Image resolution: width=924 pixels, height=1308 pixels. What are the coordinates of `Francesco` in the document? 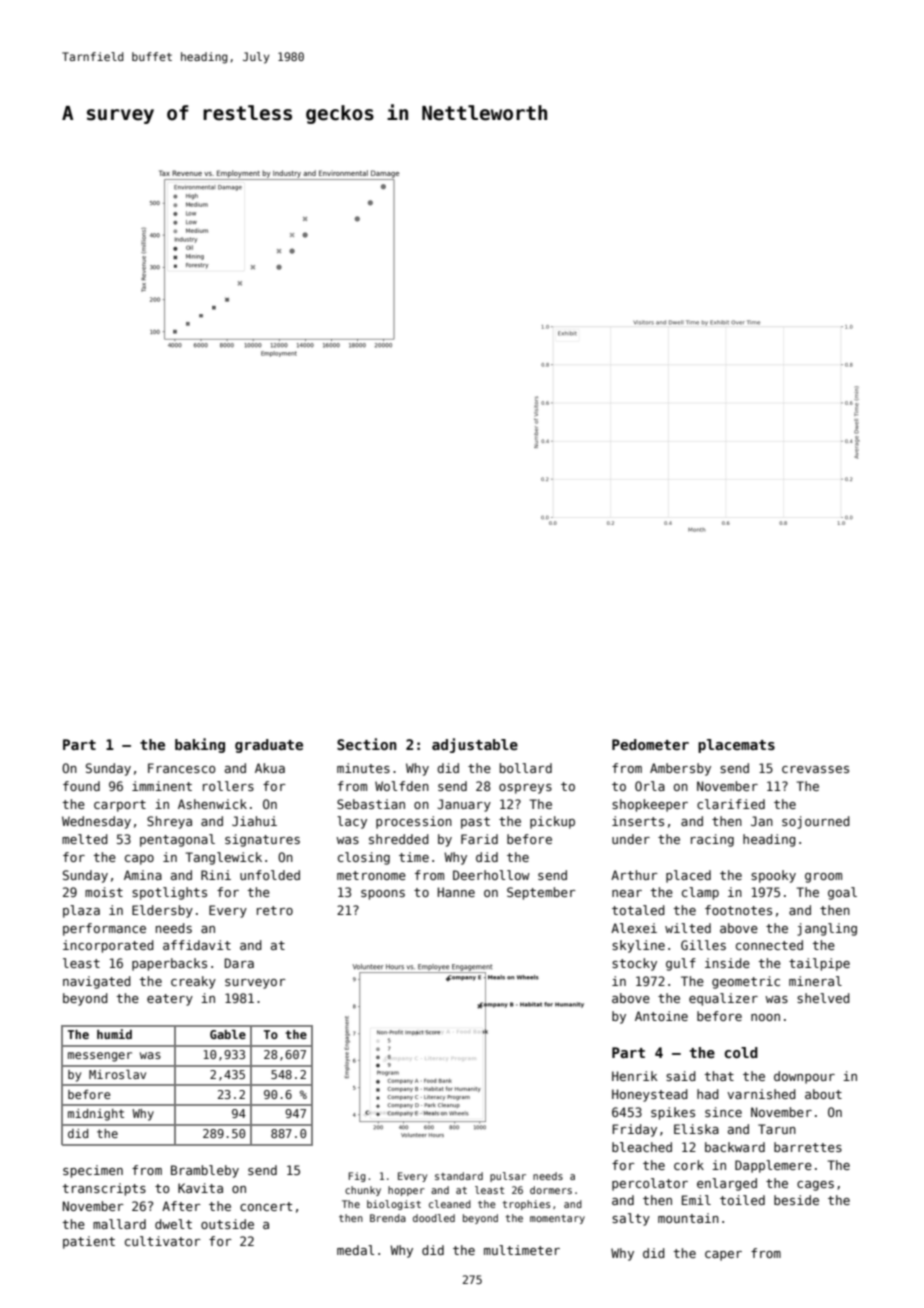 It's located at (182, 768).
